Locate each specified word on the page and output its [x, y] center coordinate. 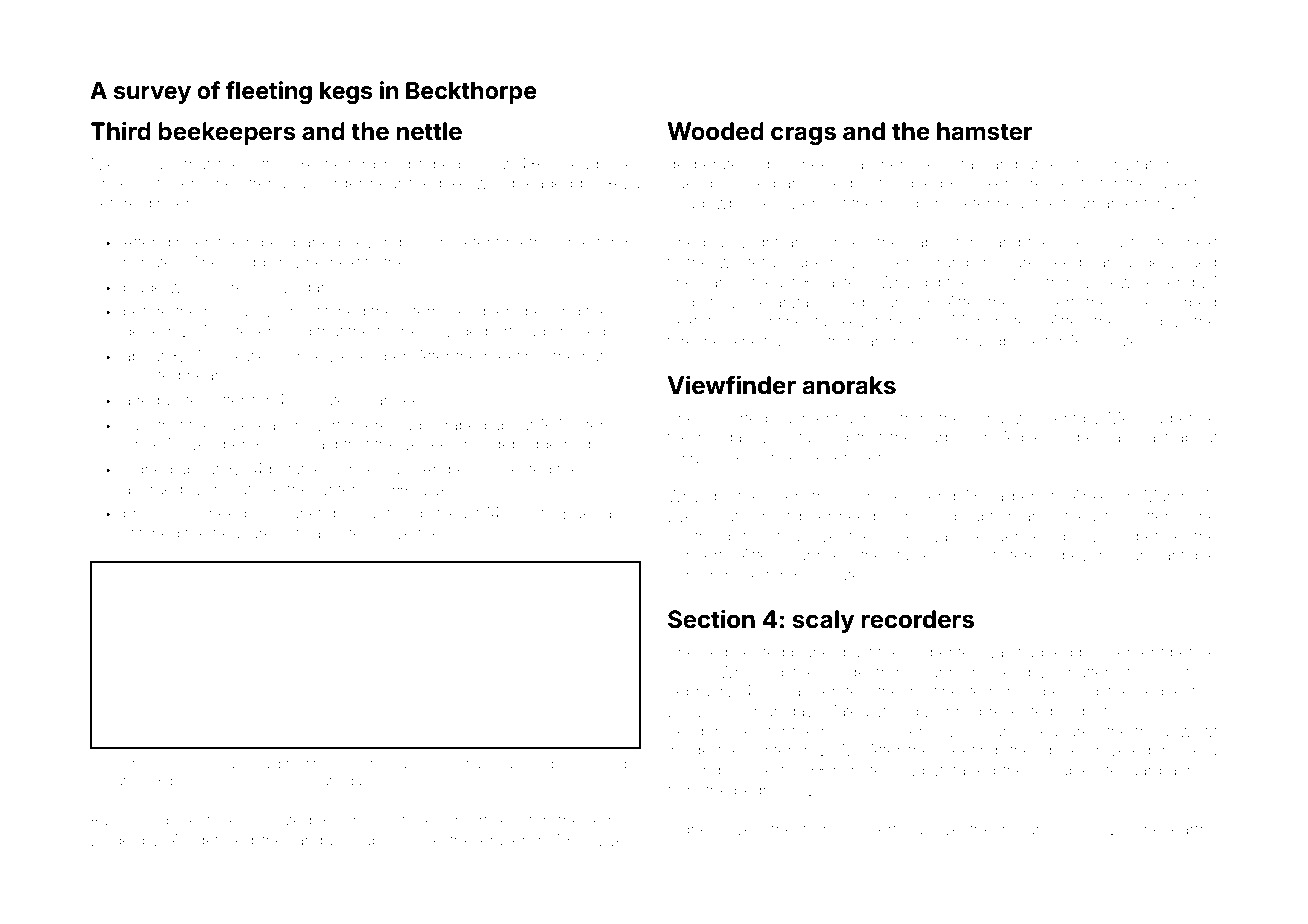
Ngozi [925, 772]
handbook [1002, 341]
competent [461, 244]
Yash [235, 763]
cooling [694, 772]
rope [263, 245]
